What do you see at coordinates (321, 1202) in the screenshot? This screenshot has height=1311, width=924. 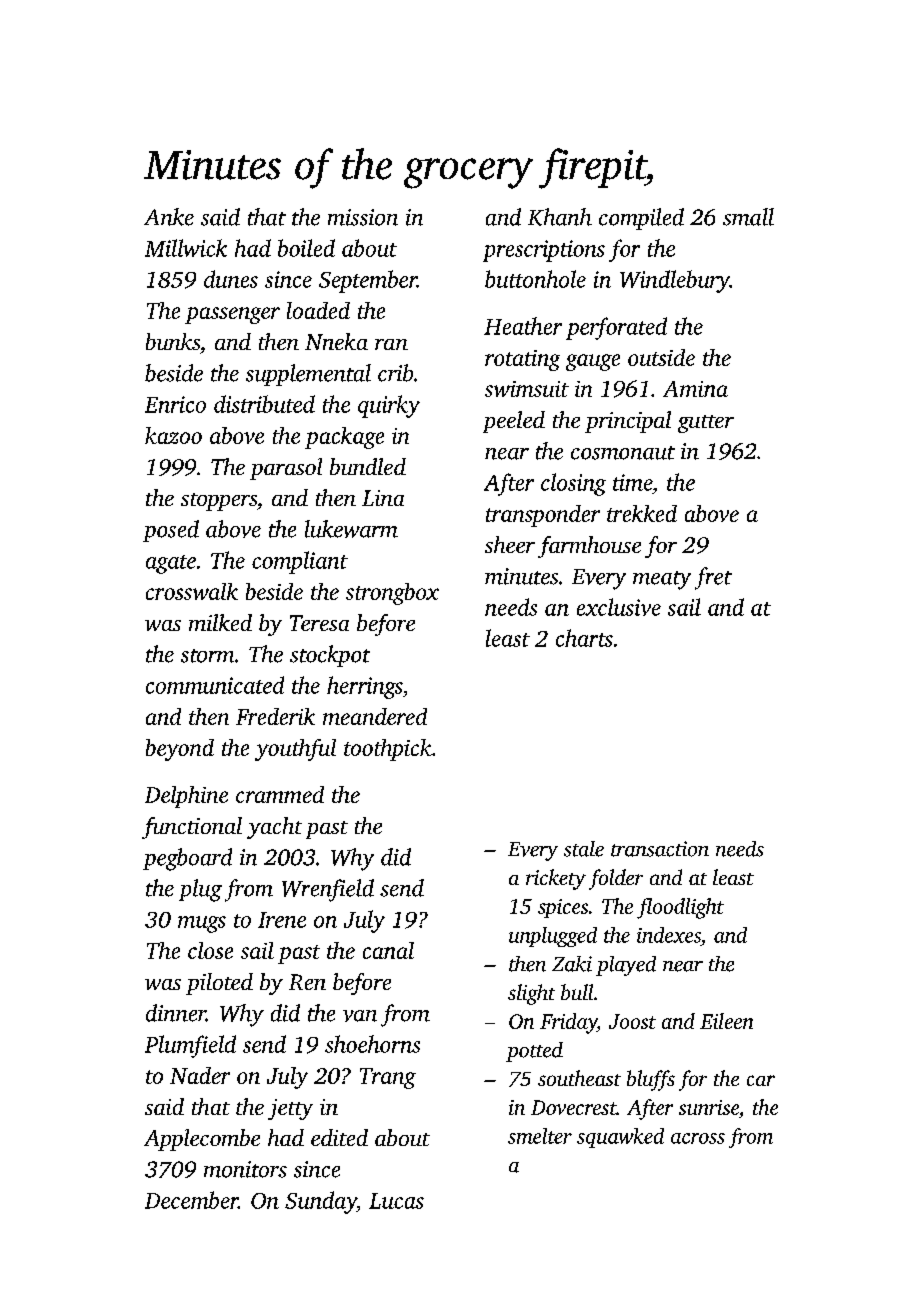 I see `Sunday` at bounding box center [321, 1202].
